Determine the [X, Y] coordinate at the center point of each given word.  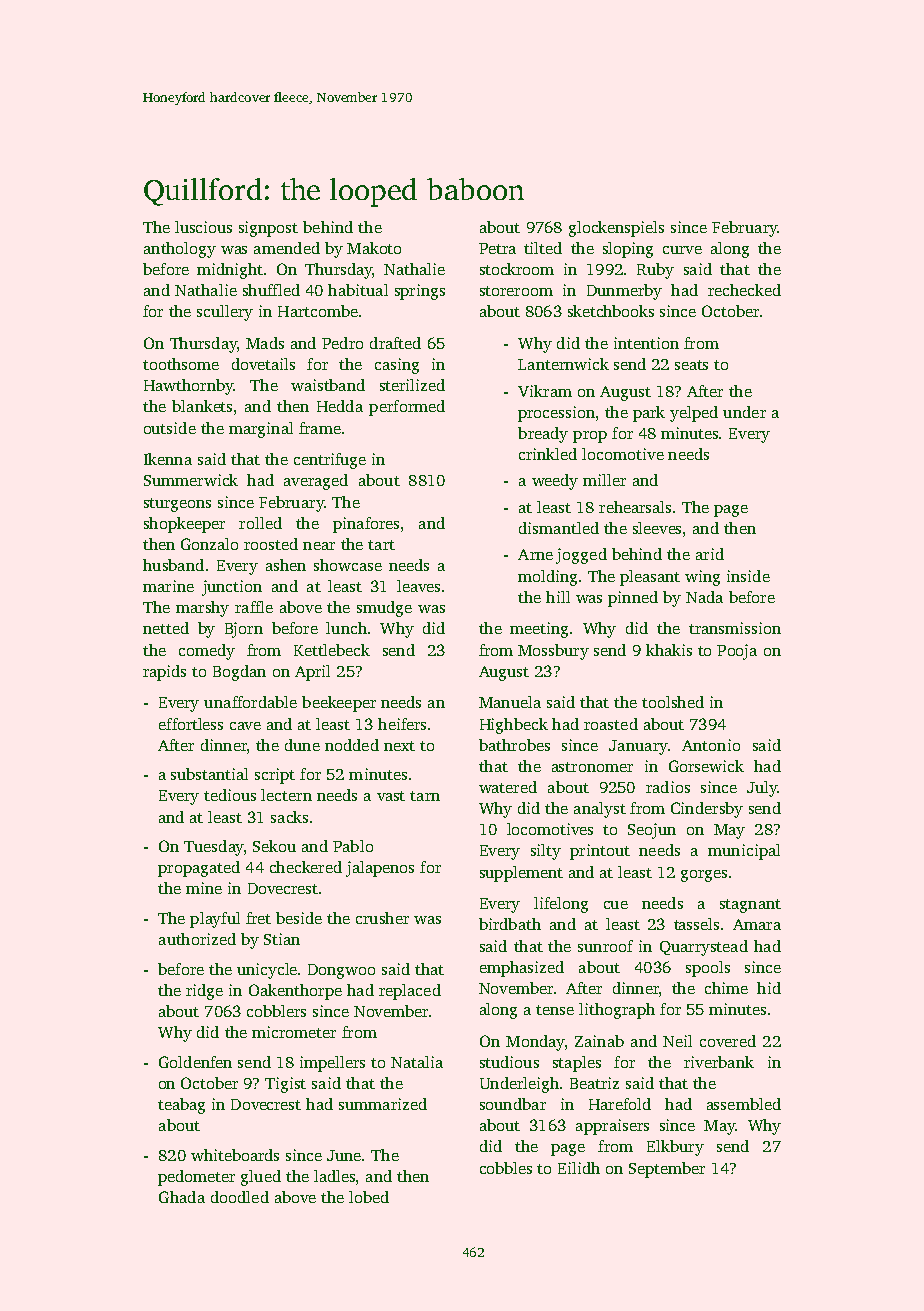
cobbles [506, 1168]
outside [170, 428]
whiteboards [235, 1155]
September [667, 1170]
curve [682, 250]
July [762, 789]
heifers [402, 724]
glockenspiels [616, 229]
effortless [191, 724]
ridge [204, 992]
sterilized [412, 385]
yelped [694, 414]
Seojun [652, 831]
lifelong [561, 905]
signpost [268, 229]
